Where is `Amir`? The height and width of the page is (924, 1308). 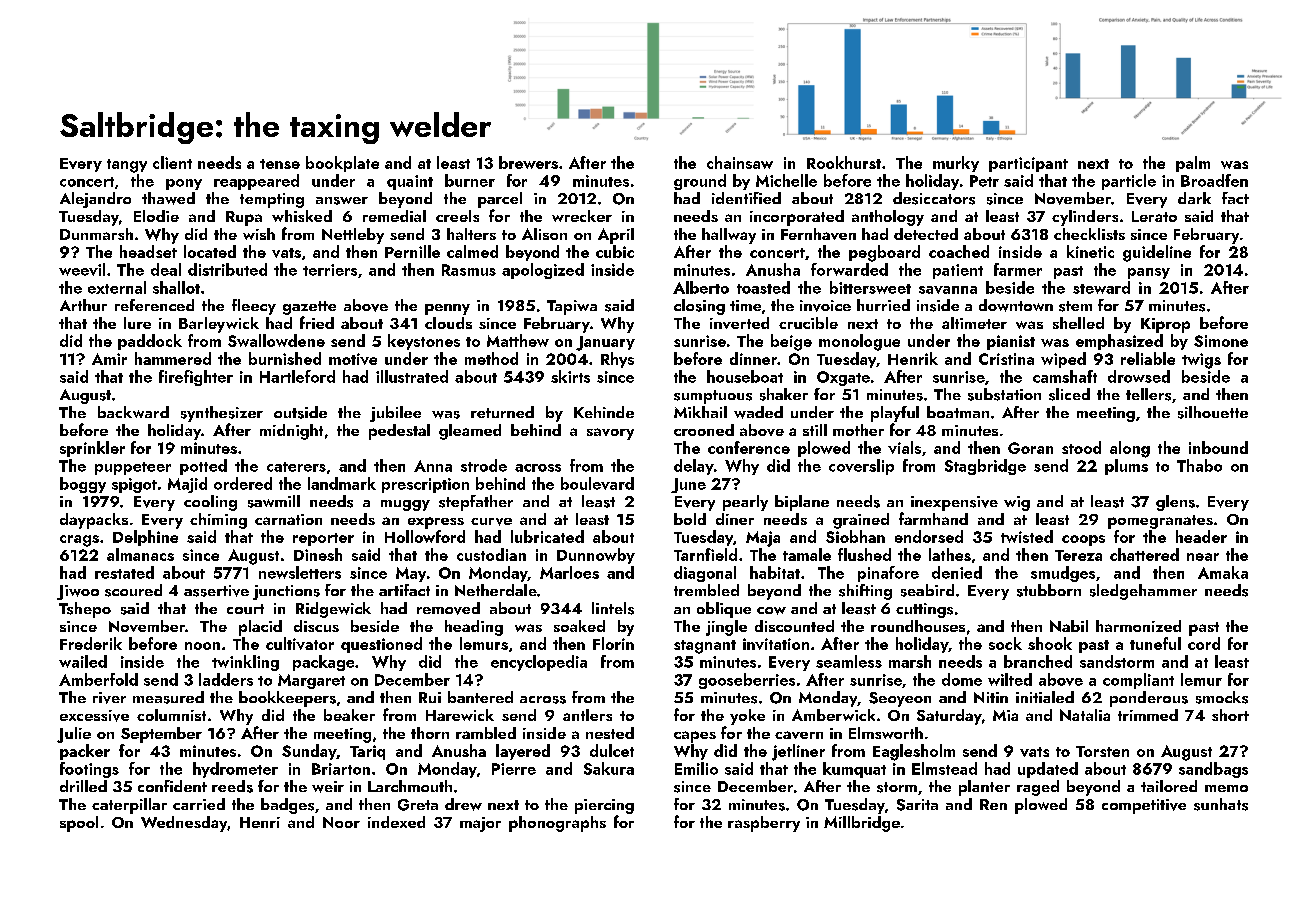 Amir is located at coordinates (109, 359).
